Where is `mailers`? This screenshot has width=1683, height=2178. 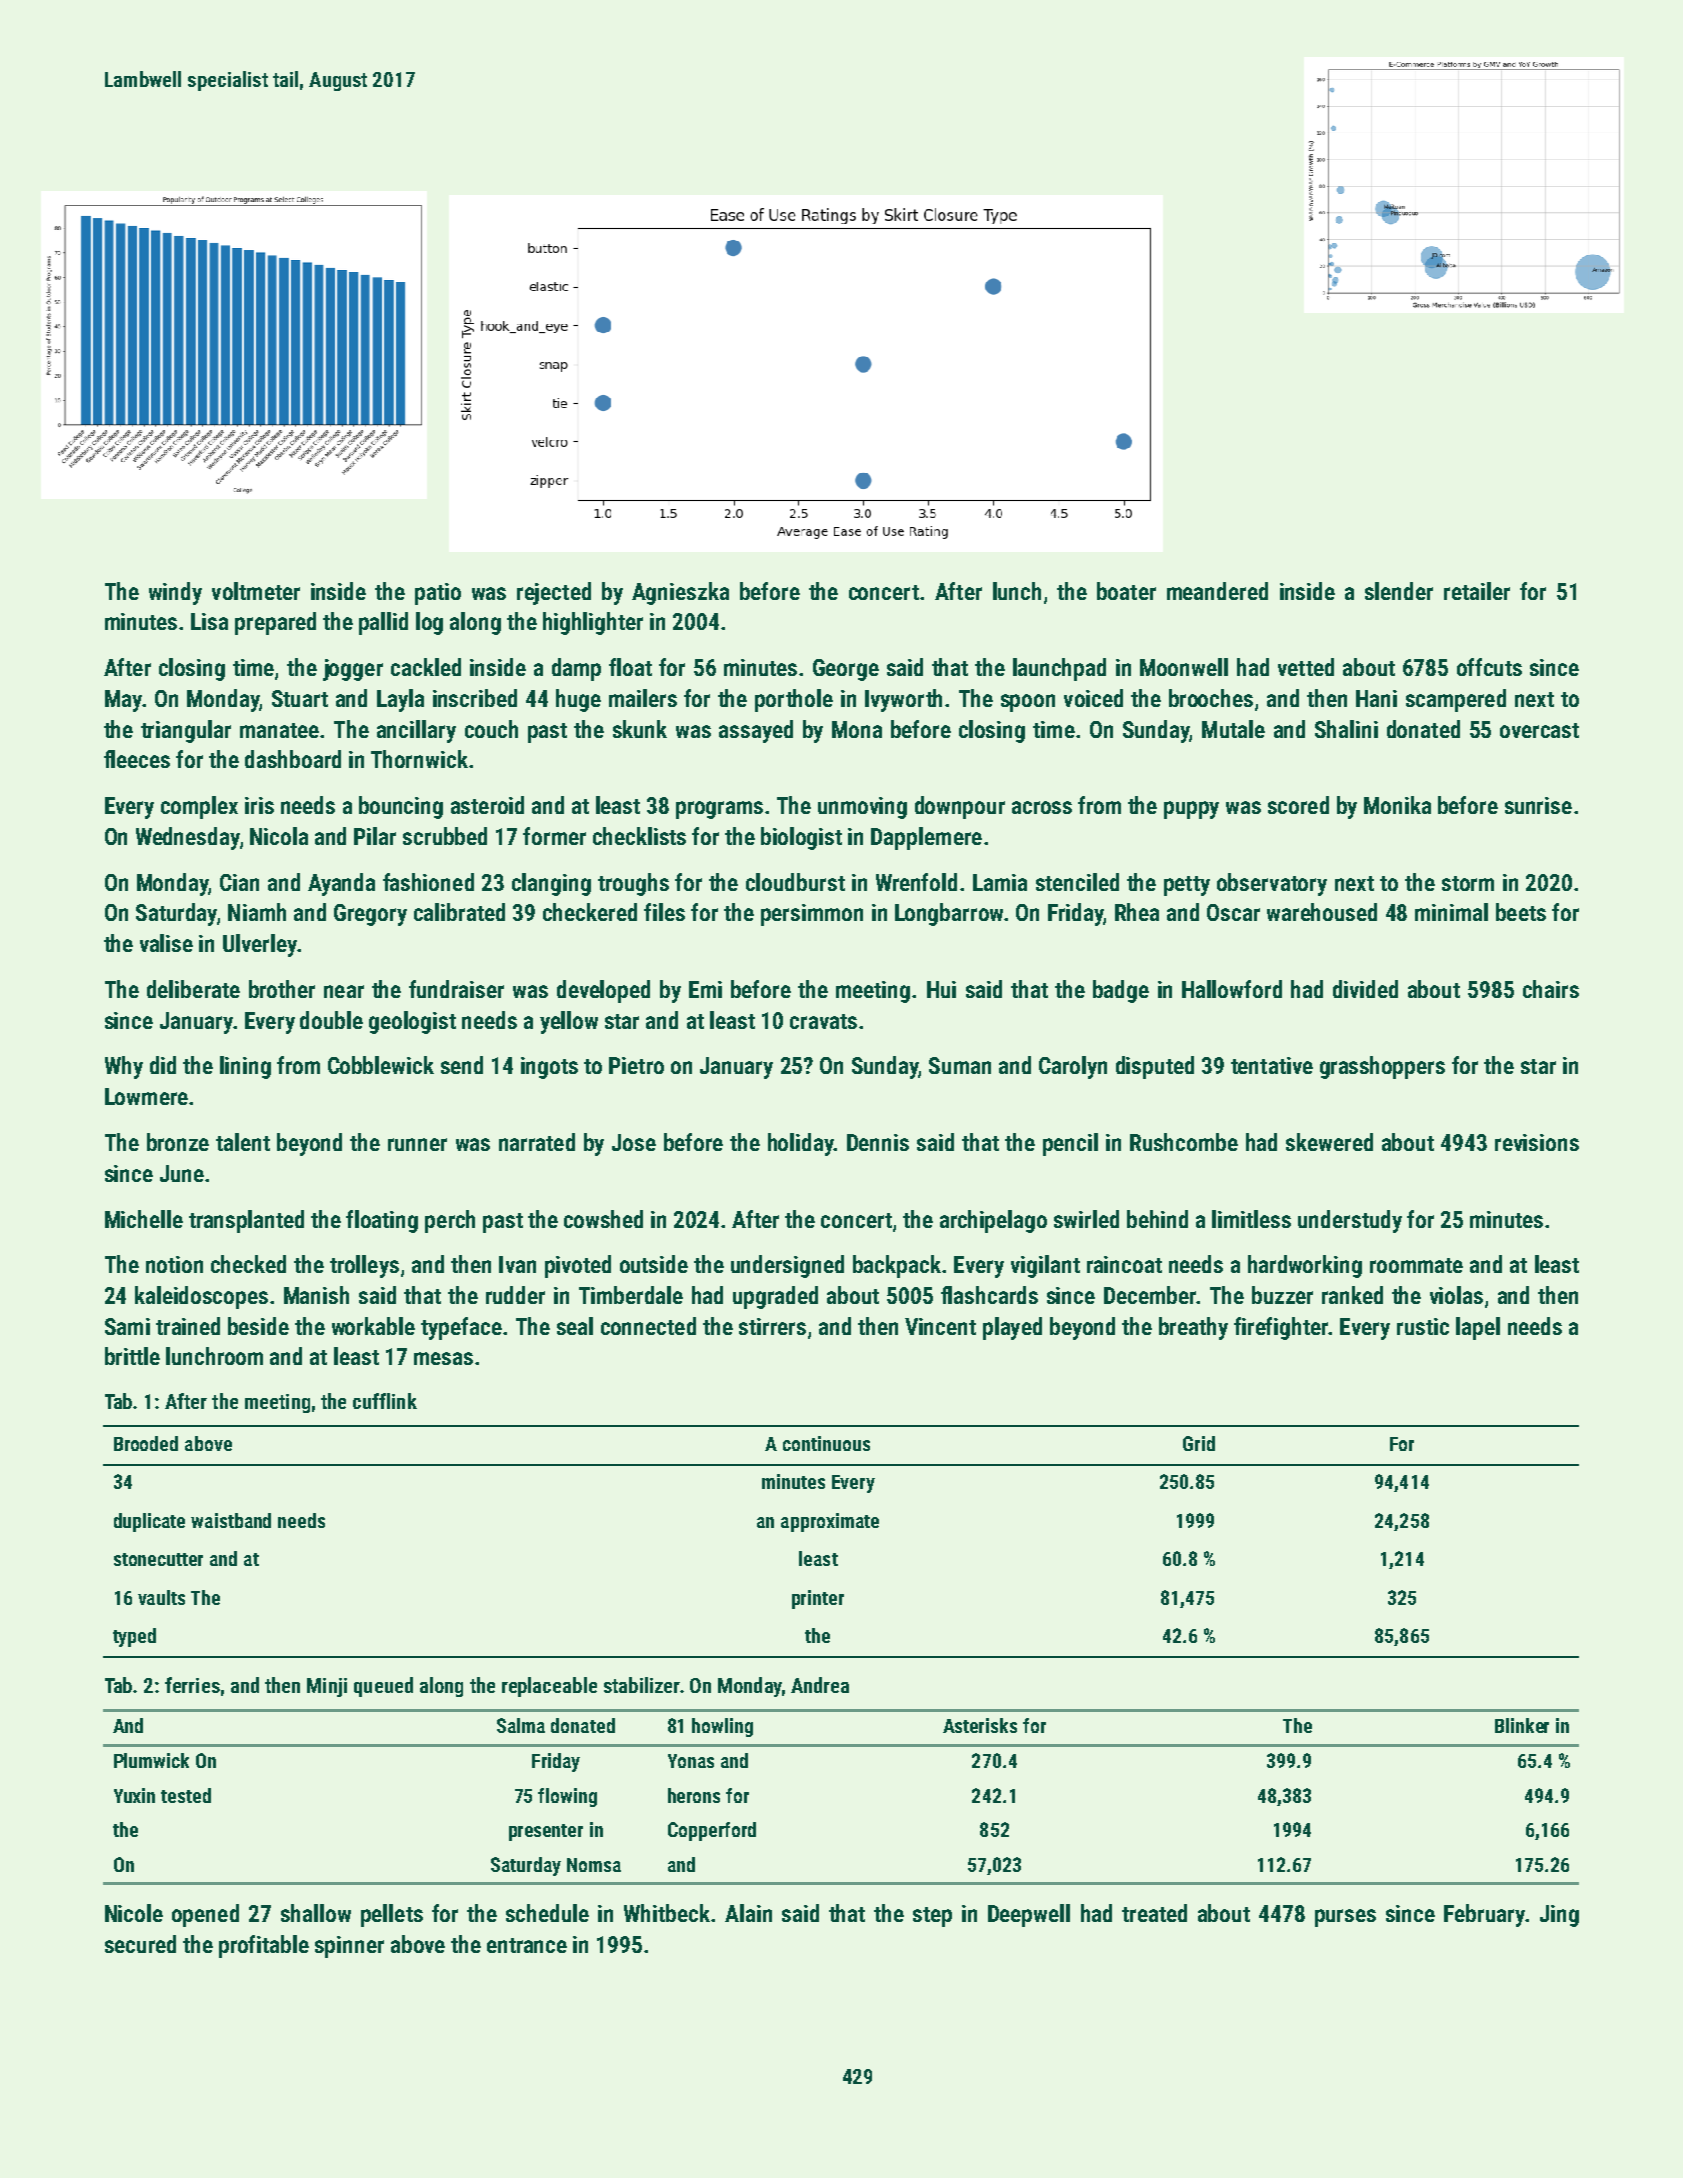 mailers is located at coordinates (643, 698).
